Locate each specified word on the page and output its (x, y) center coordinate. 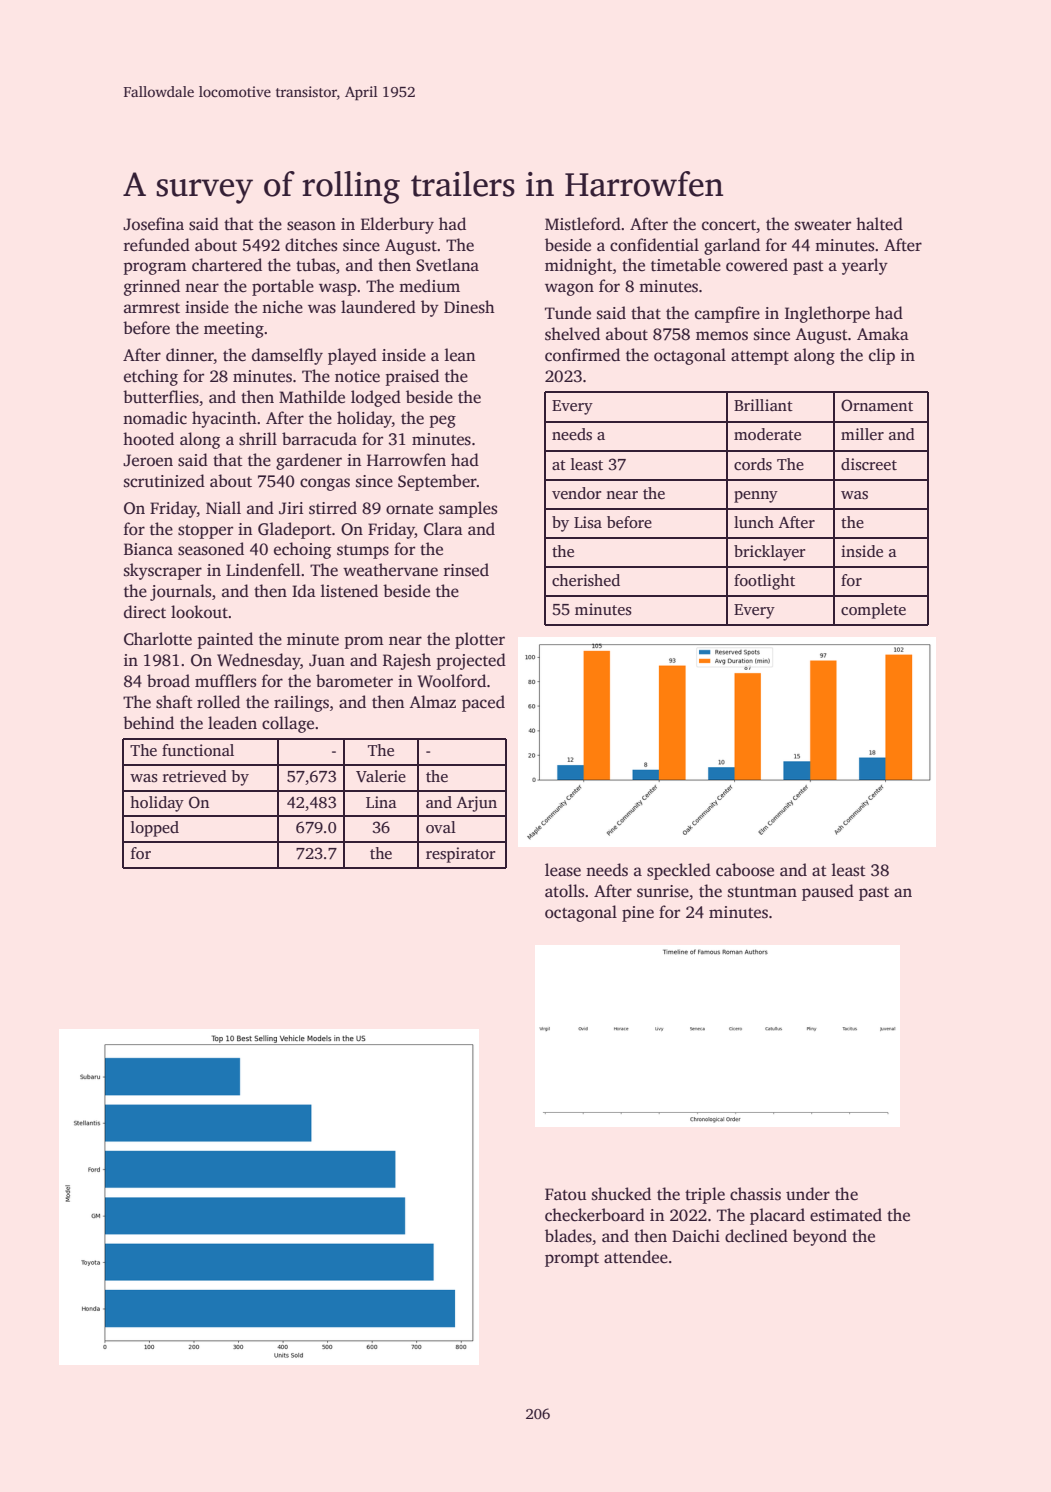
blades (568, 1236)
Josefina (153, 224)
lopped (155, 829)
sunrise (663, 891)
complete (873, 611)
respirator (460, 855)
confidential (654, 245)
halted (879, 224)
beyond (820, 1237)
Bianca (148, 549)
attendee (636, 1257)
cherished (586, 580)
